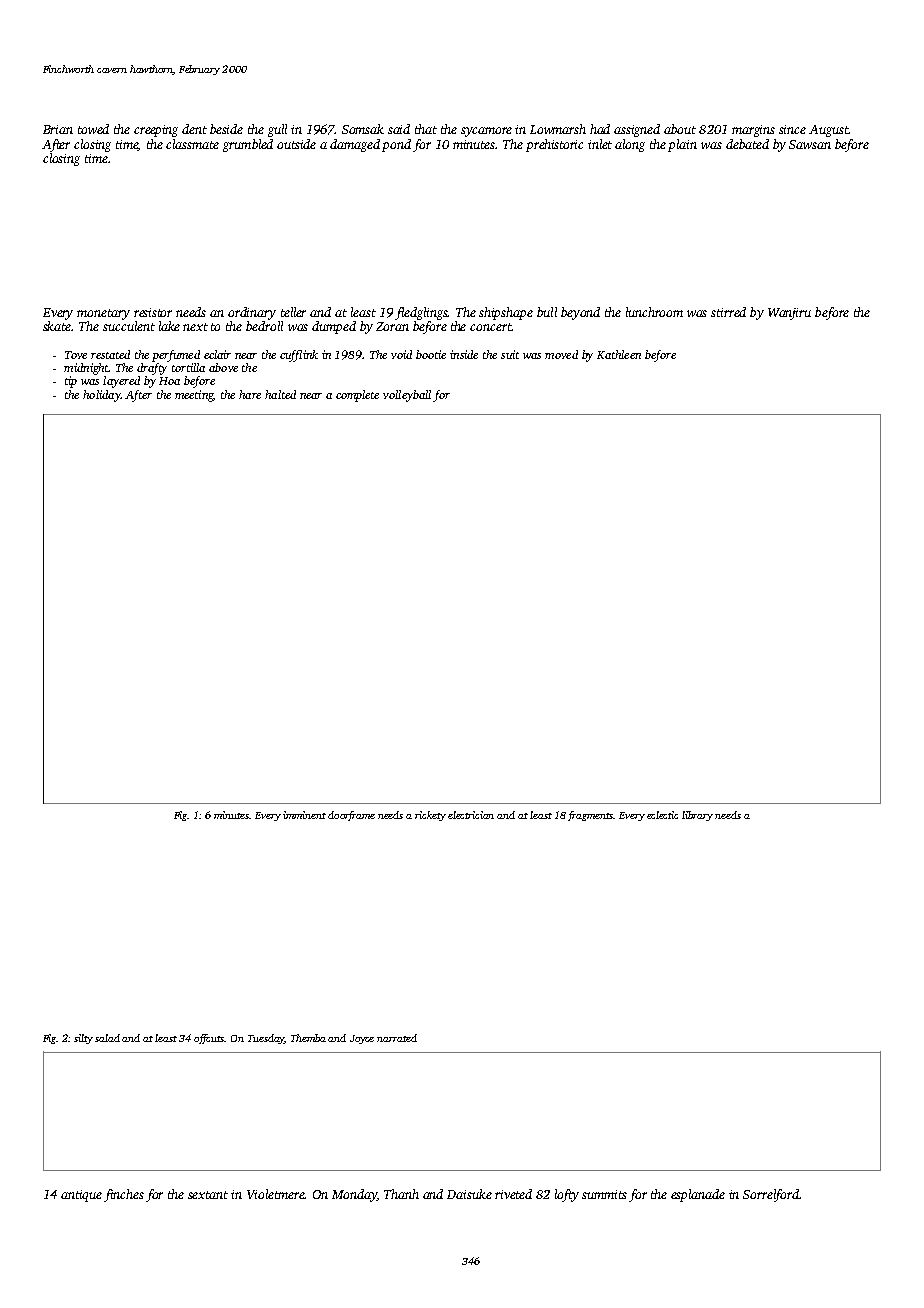  Describe the element at coordinates (697, 816) in the screenshot. I see `library` at that location.
